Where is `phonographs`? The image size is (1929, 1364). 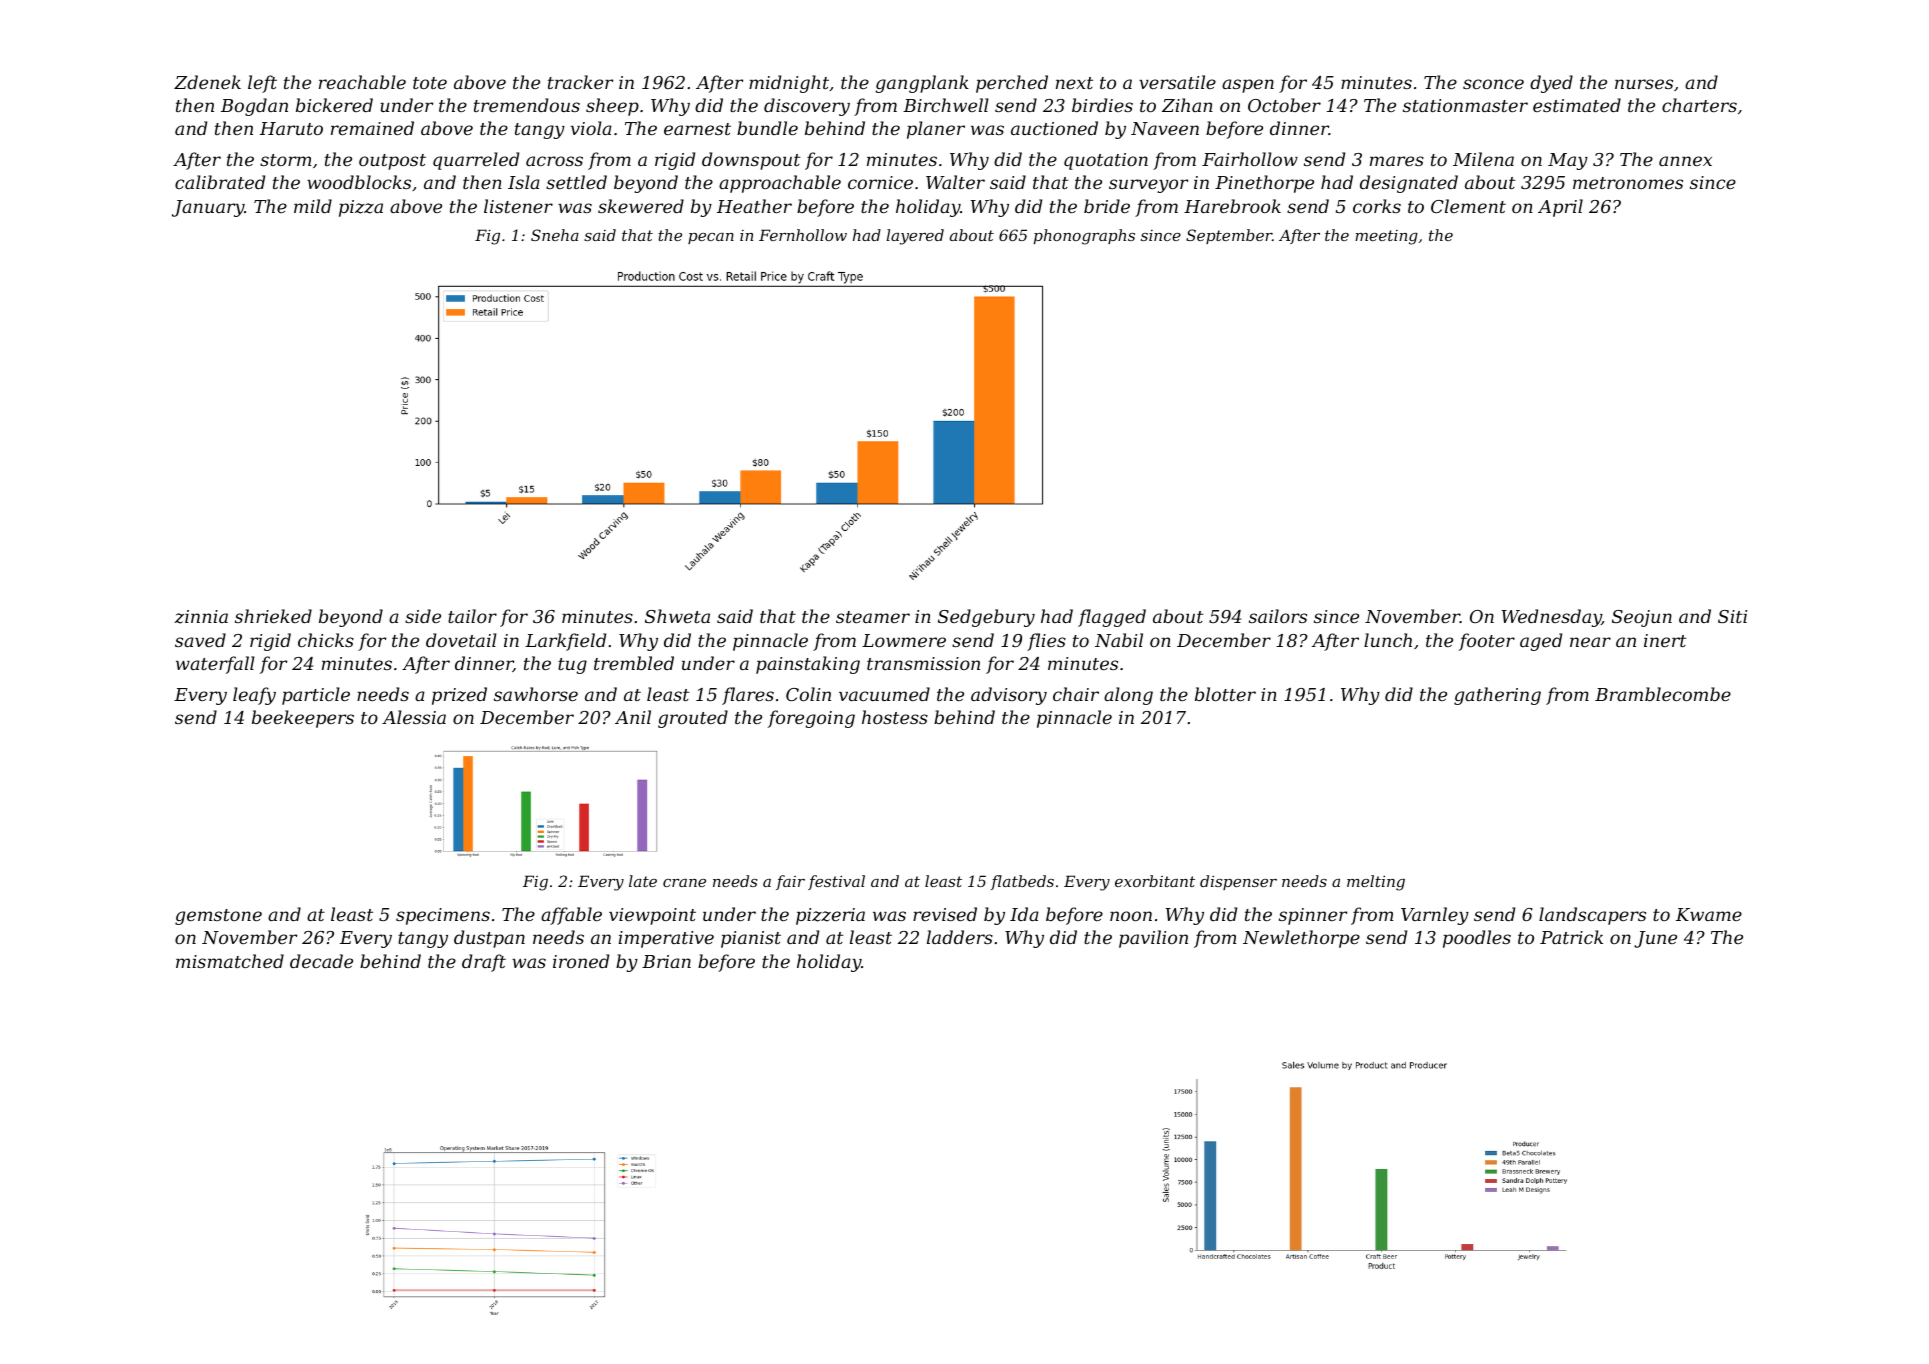 phonographs is located at coordinates (1084, 237).
